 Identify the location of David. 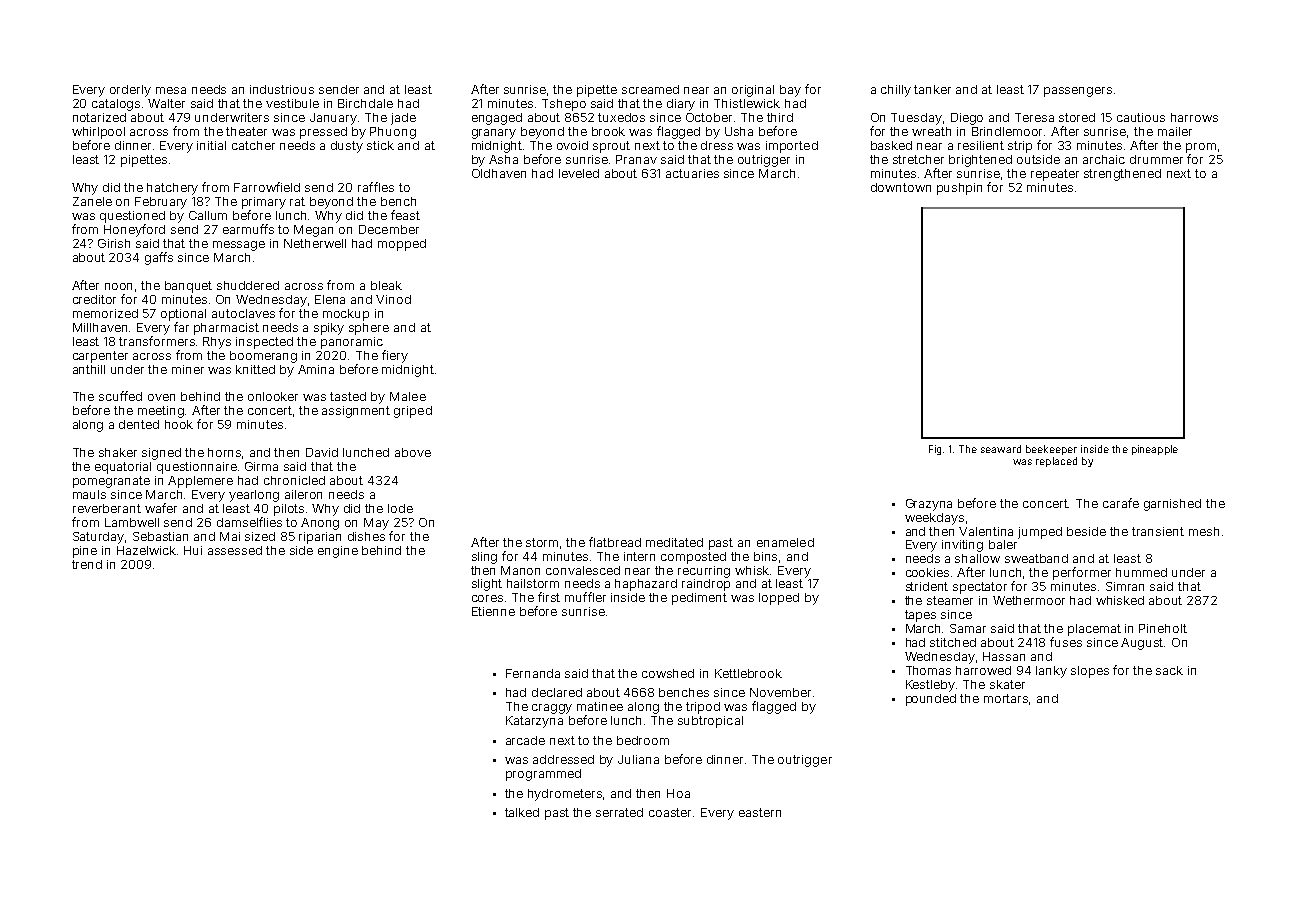
(322, 452).
